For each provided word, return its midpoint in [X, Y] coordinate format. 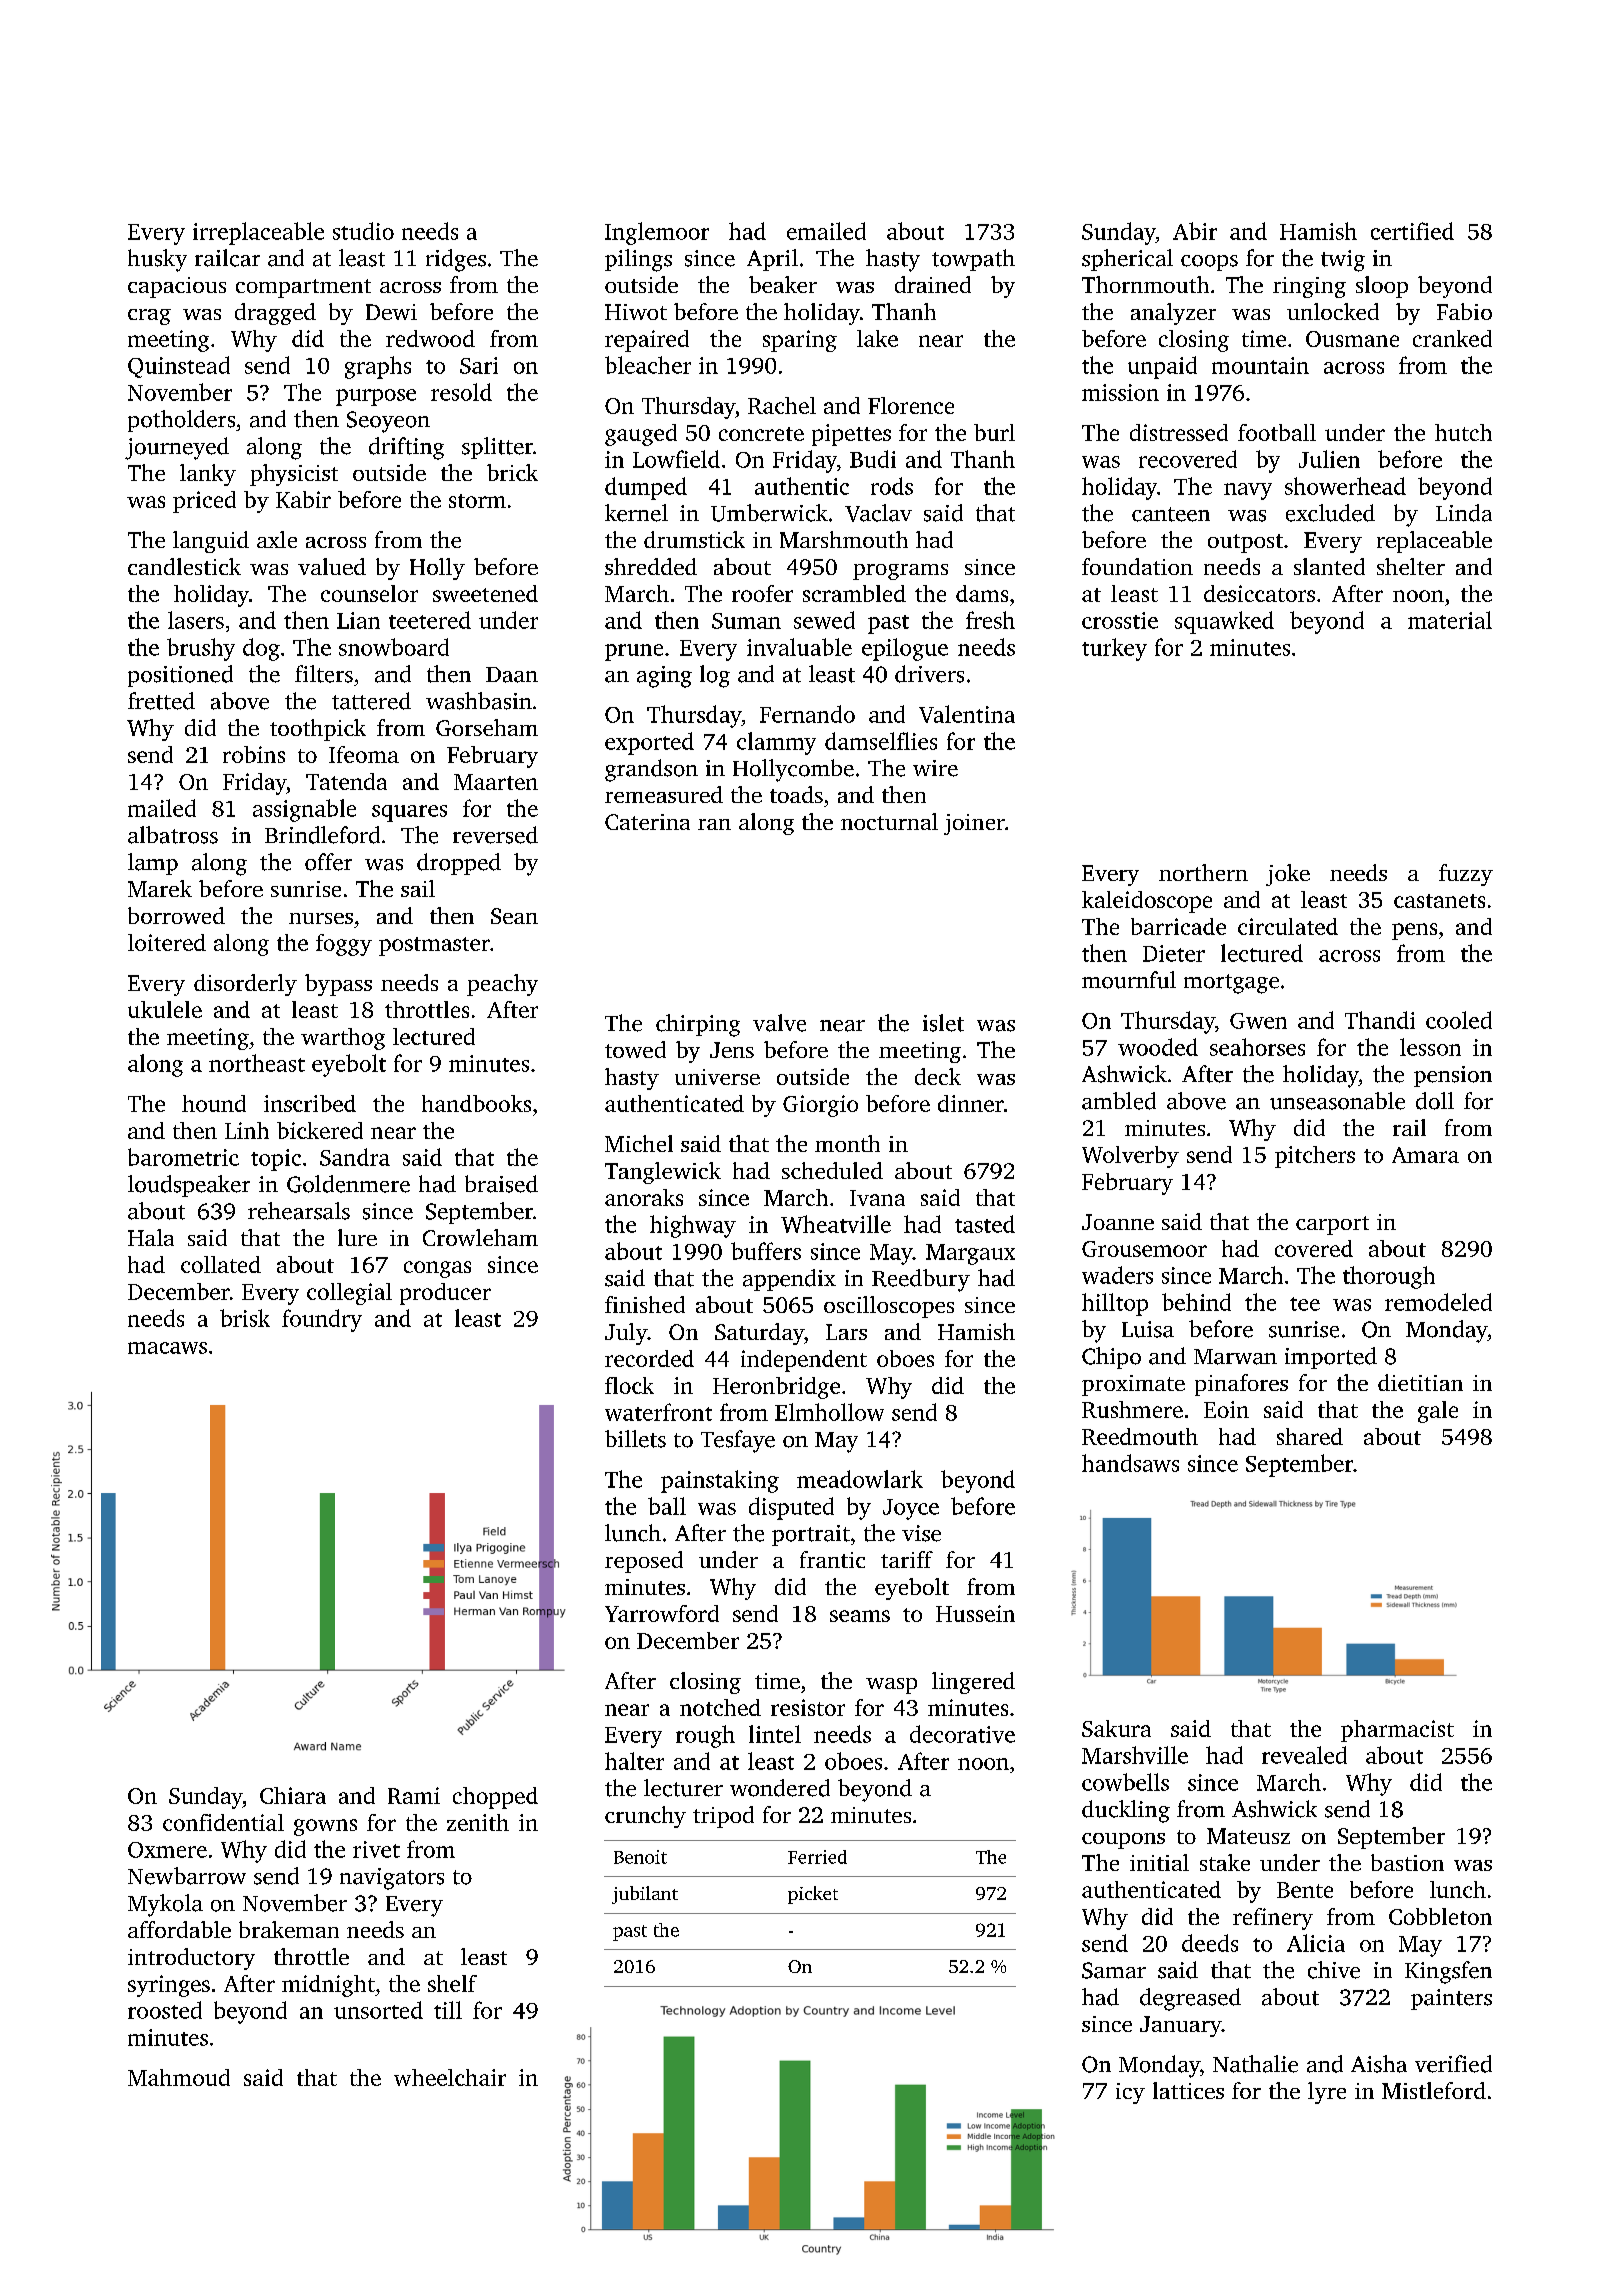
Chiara [293, 1795]
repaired [647, 341]
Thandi [1380, 1020]
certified [1412, 231]
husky [157, 260]
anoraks [644, 1197]
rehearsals [299, 1211]
